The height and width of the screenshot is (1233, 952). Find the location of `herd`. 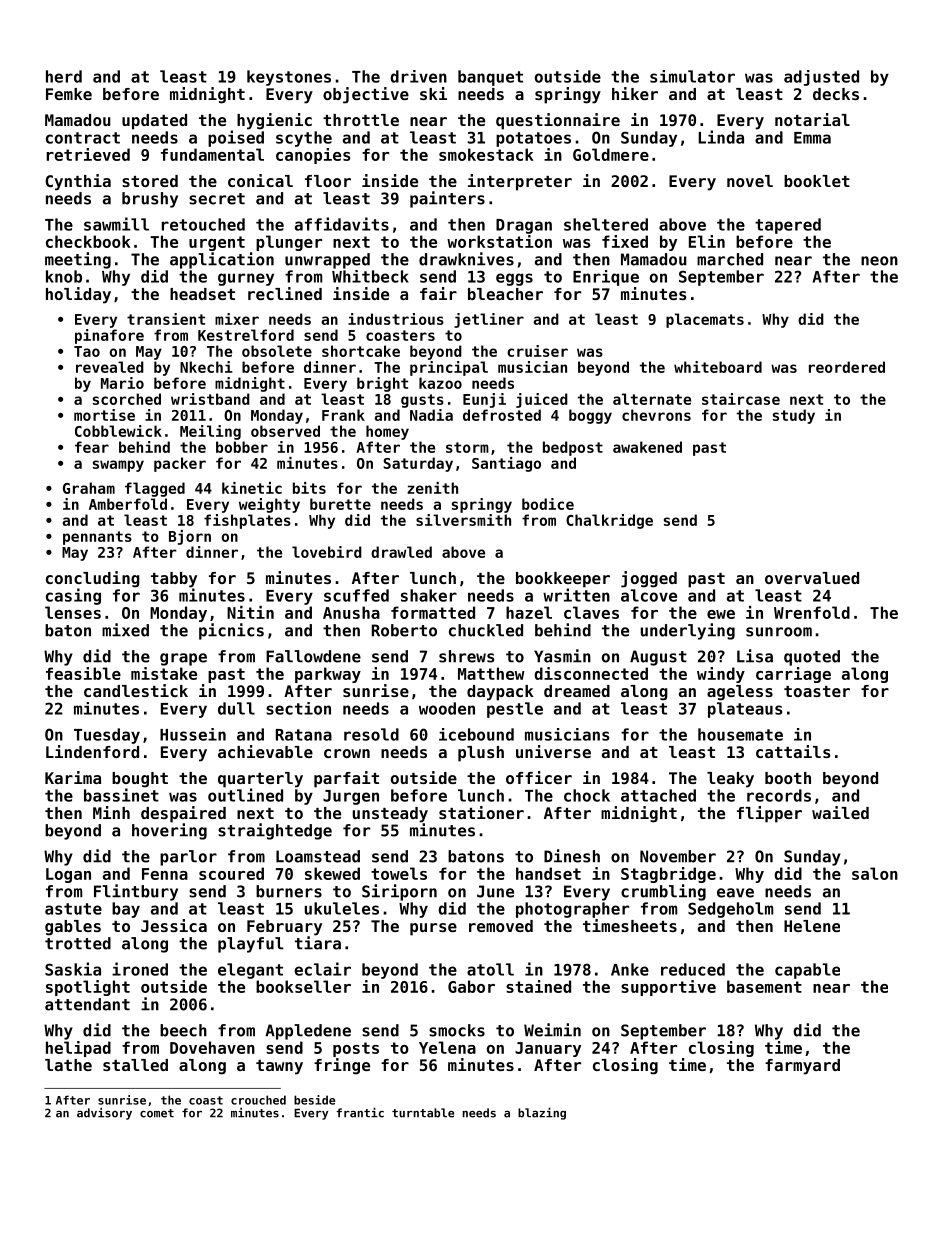

herd is located at coordinates (64, 76).
